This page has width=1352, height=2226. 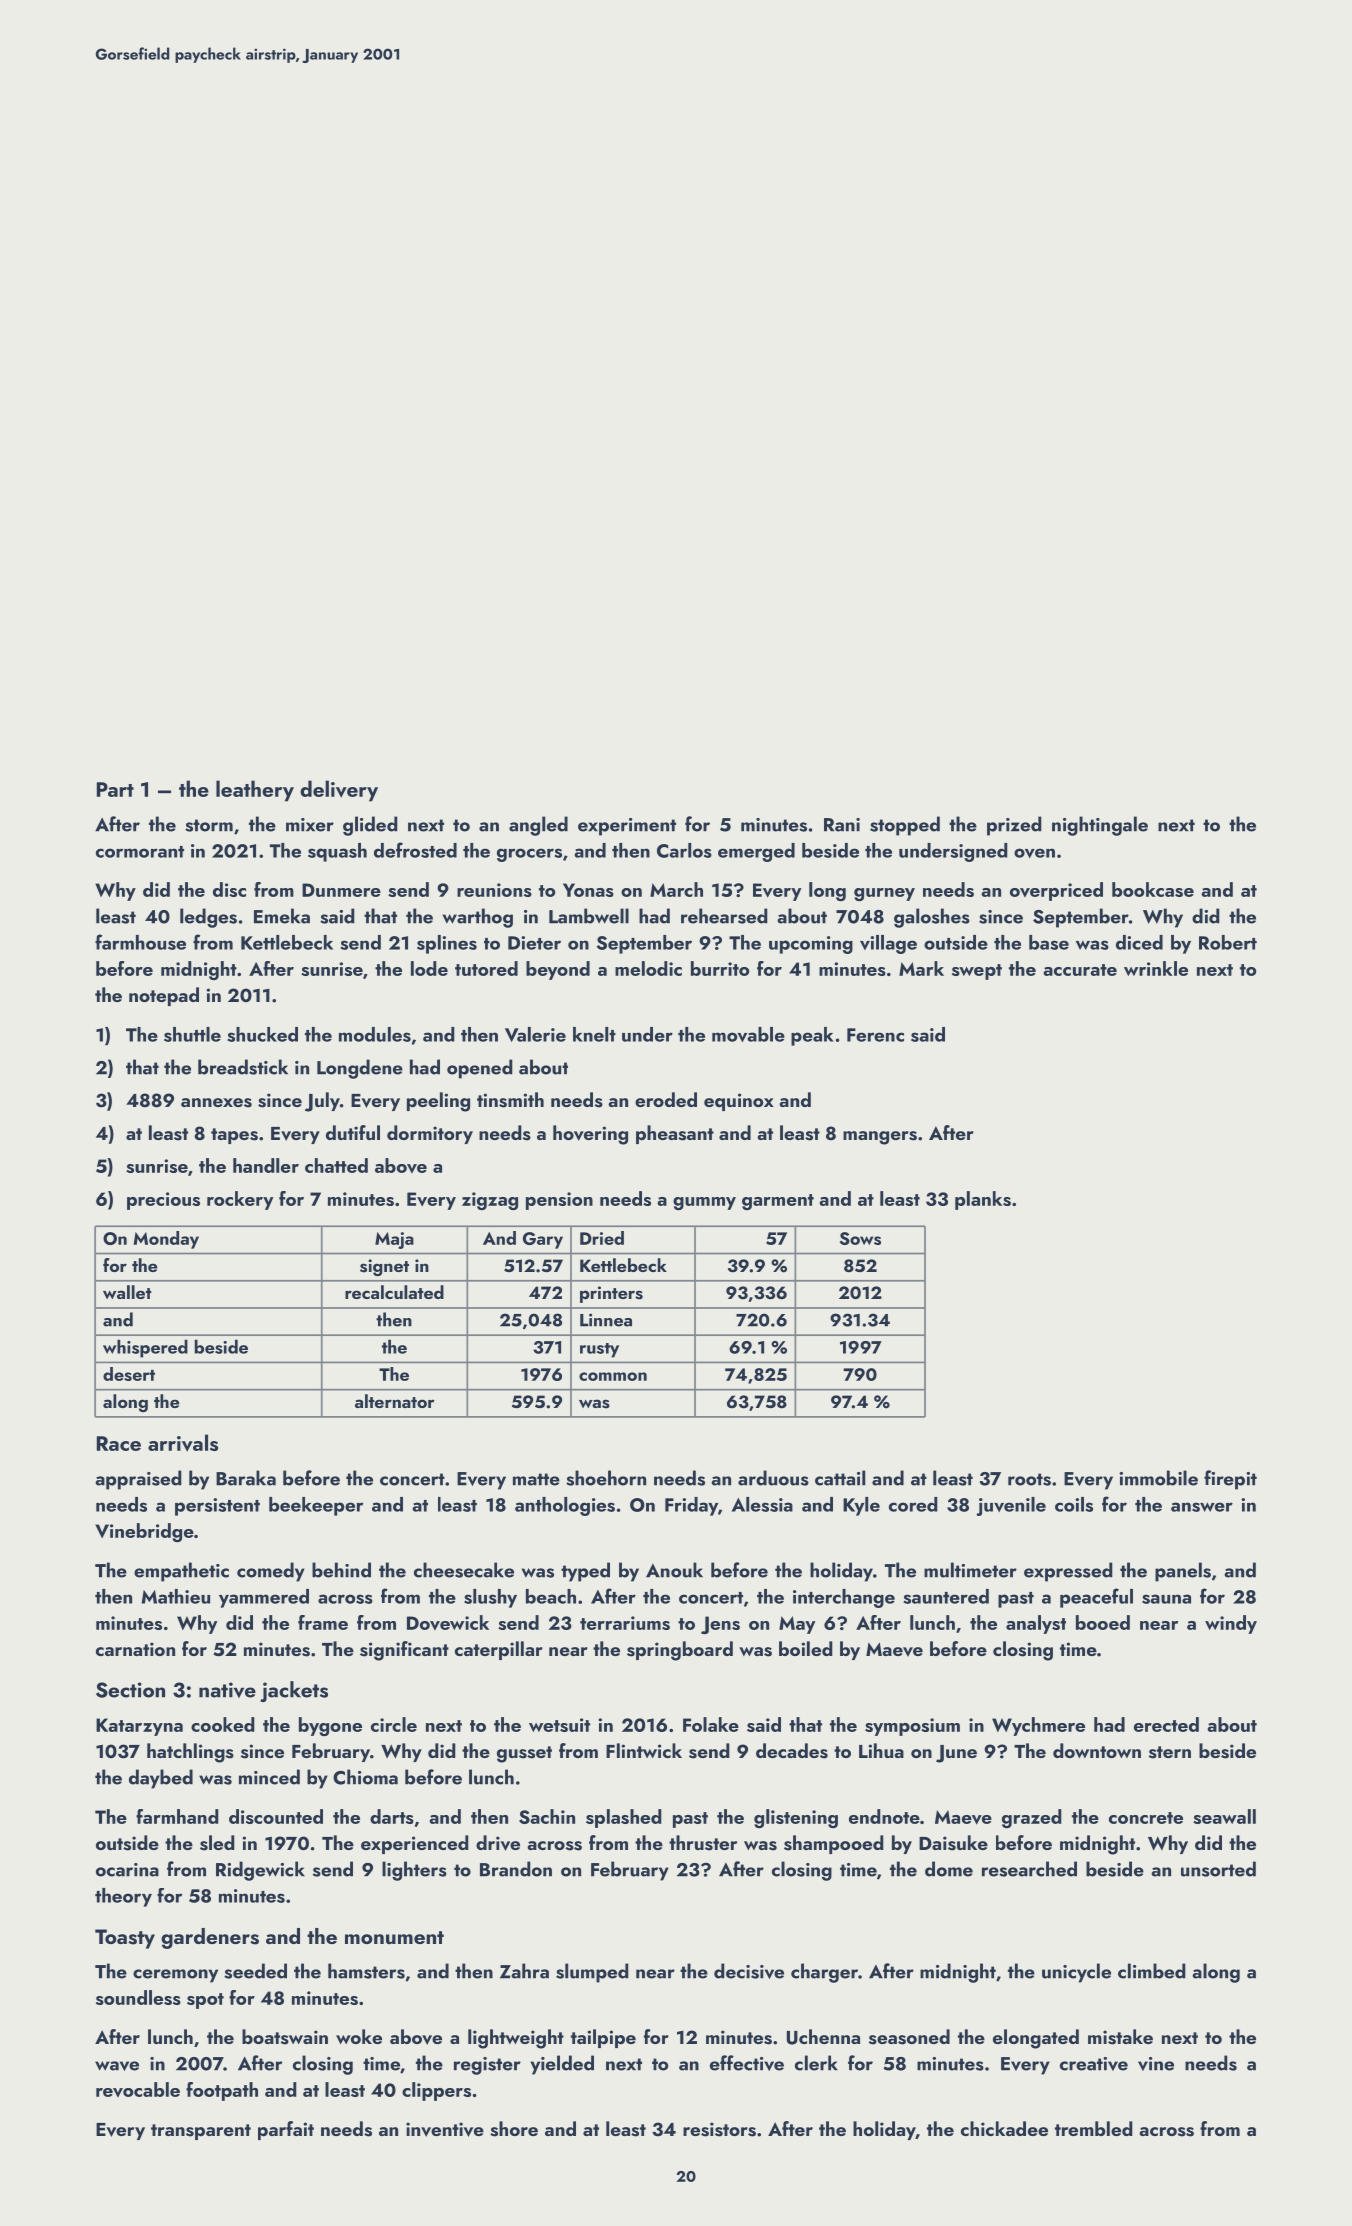 I want to click on appraised, so click(x=138, y=1480).
